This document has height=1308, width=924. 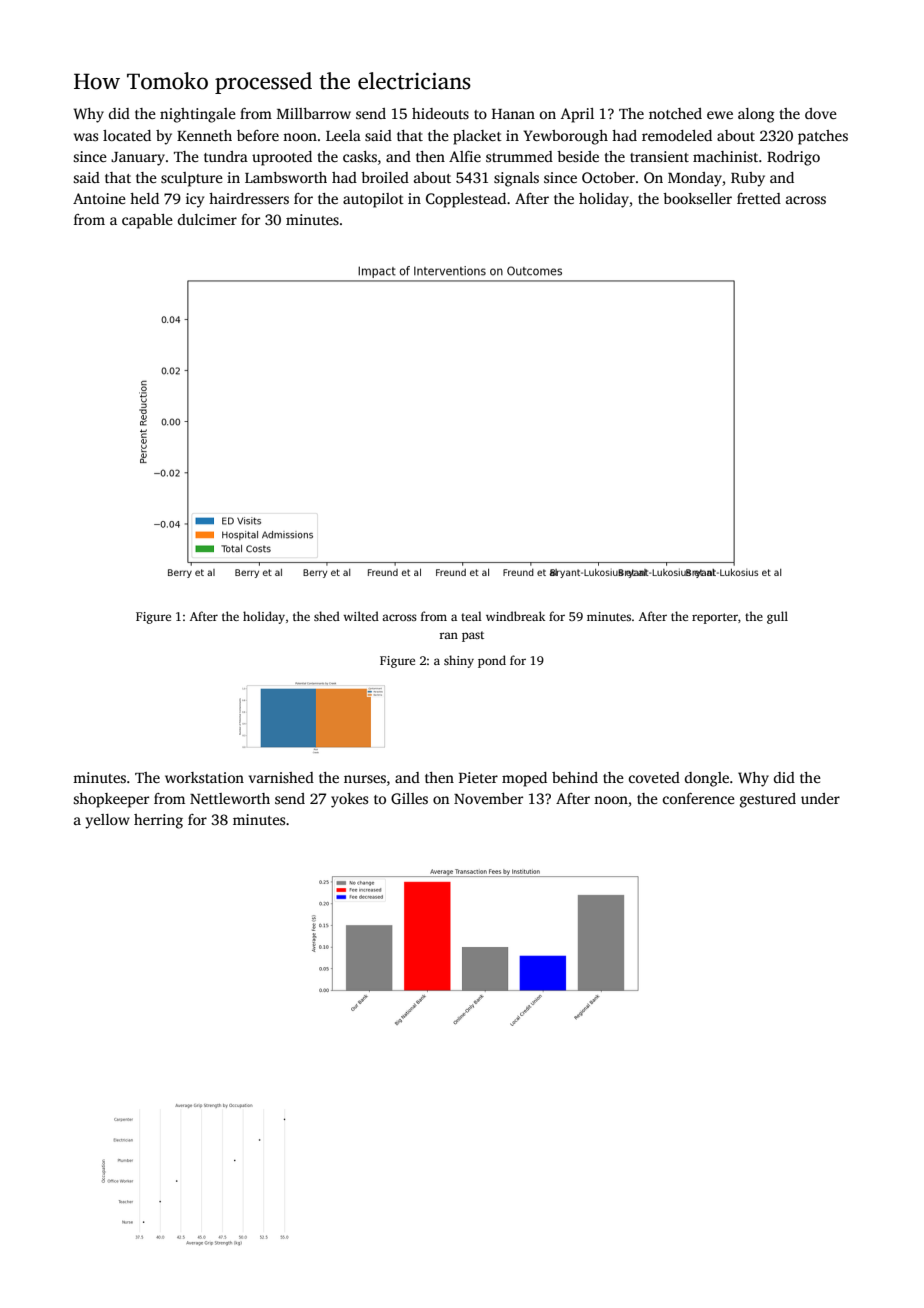 I want to click on gestured, so click(x=768, y=800).
